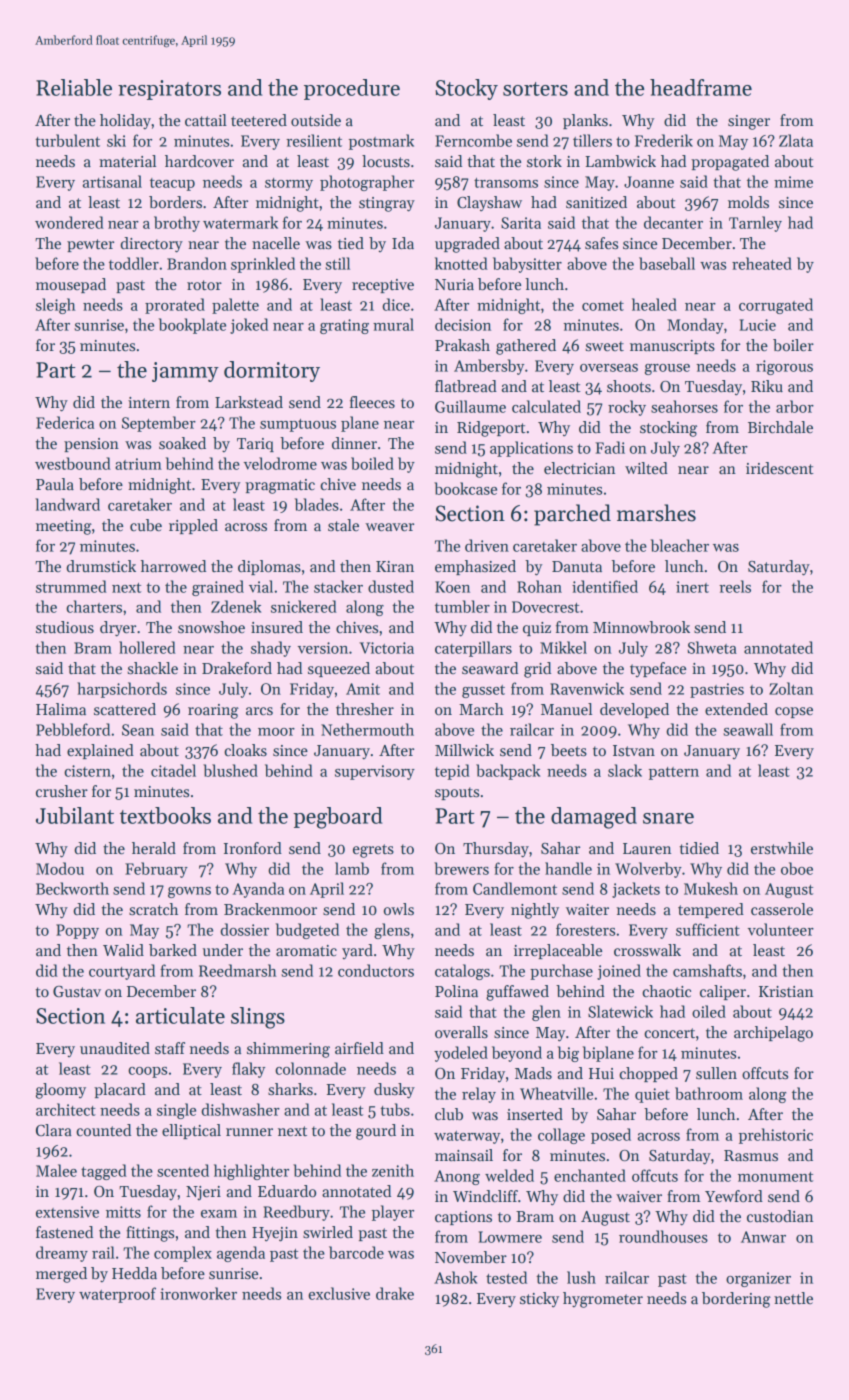 The width and height of the document is (849, 1400). Describe the element at coordinates (664, 140) in the document. I see `Frederik` at that location.
